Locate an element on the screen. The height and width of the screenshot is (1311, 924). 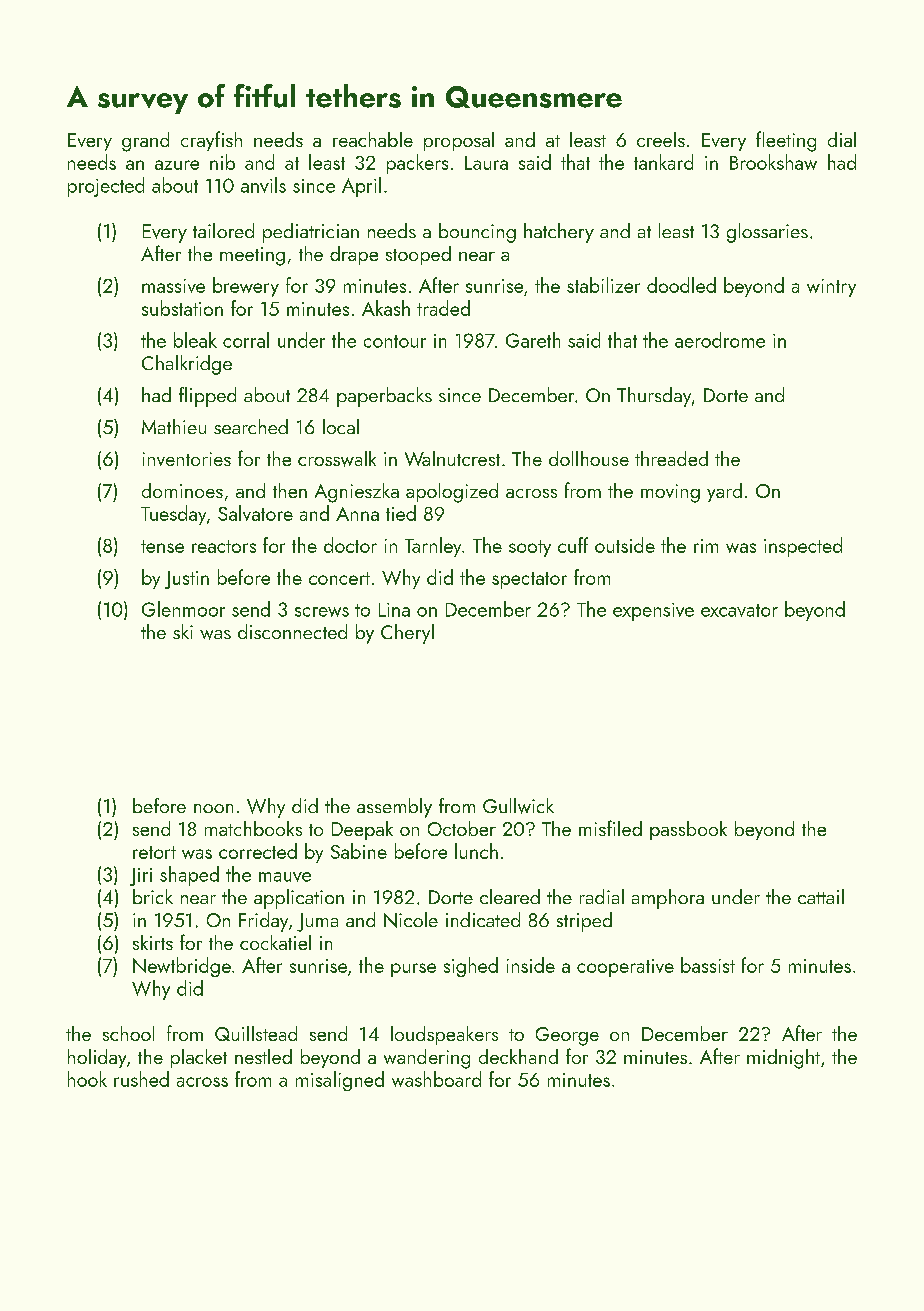
skirts is located at coordinates (153, 942).
